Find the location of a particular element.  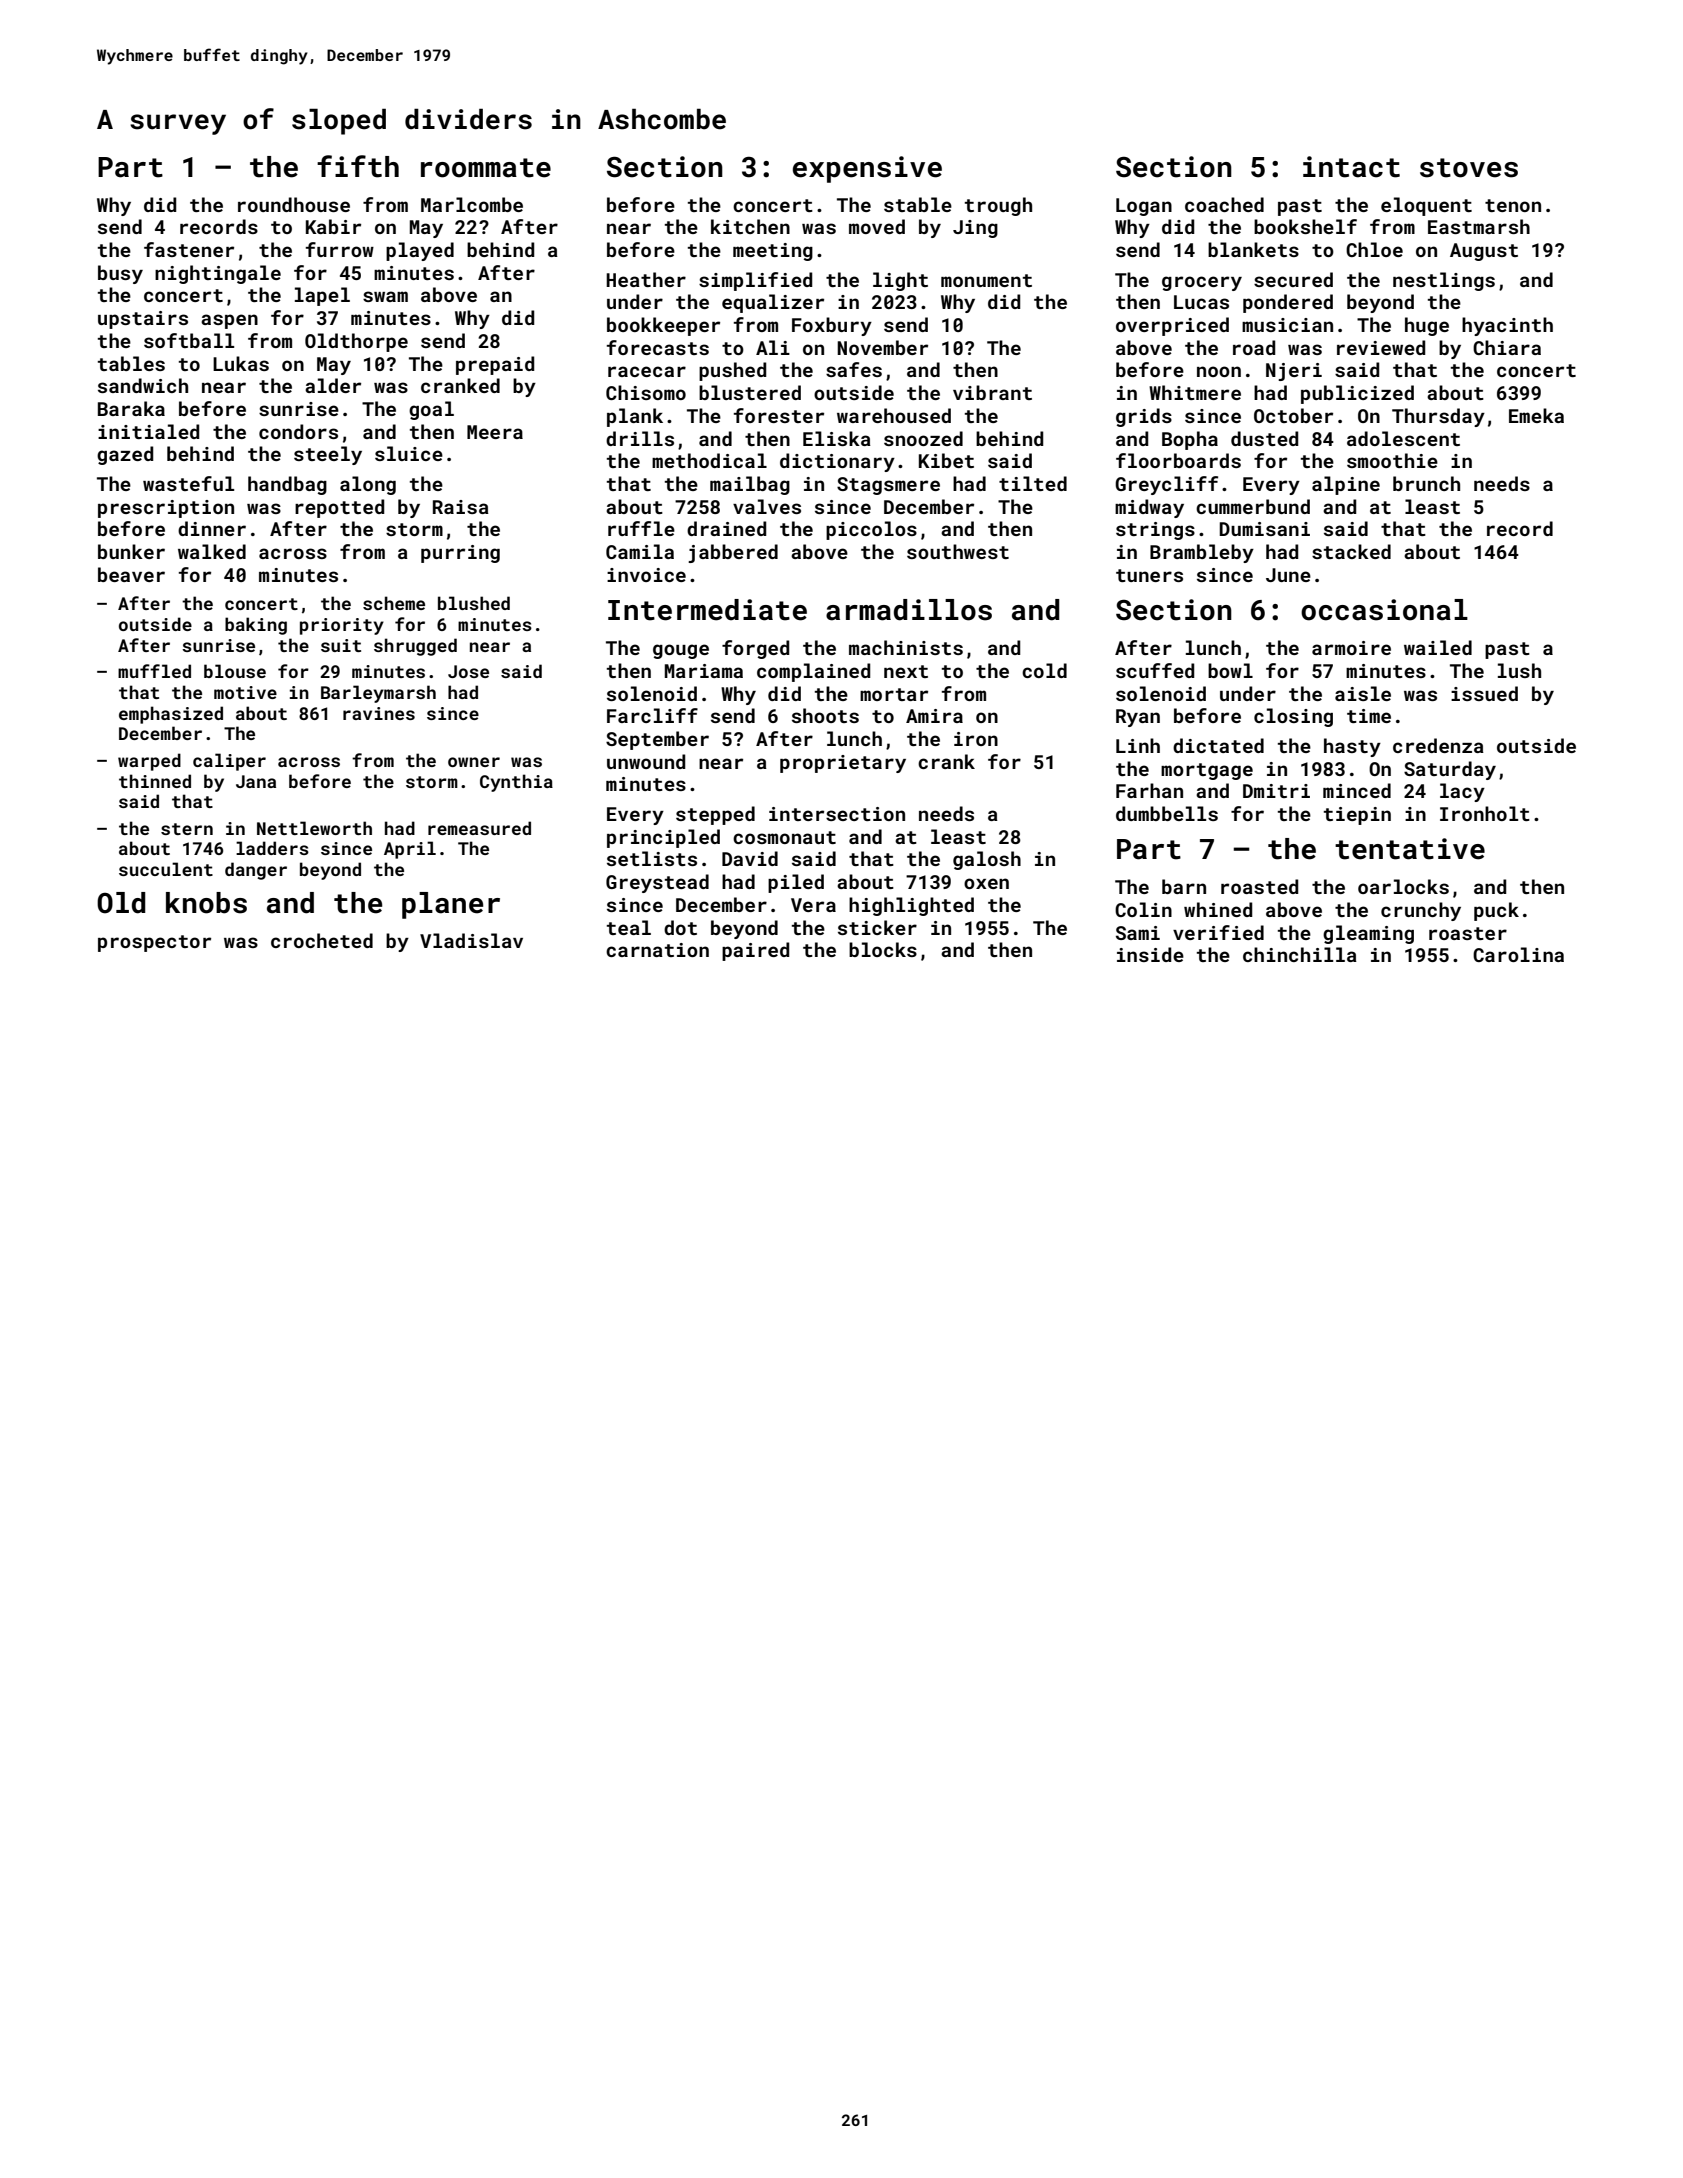

Marlcombe is located at coordinates (472, 204).
